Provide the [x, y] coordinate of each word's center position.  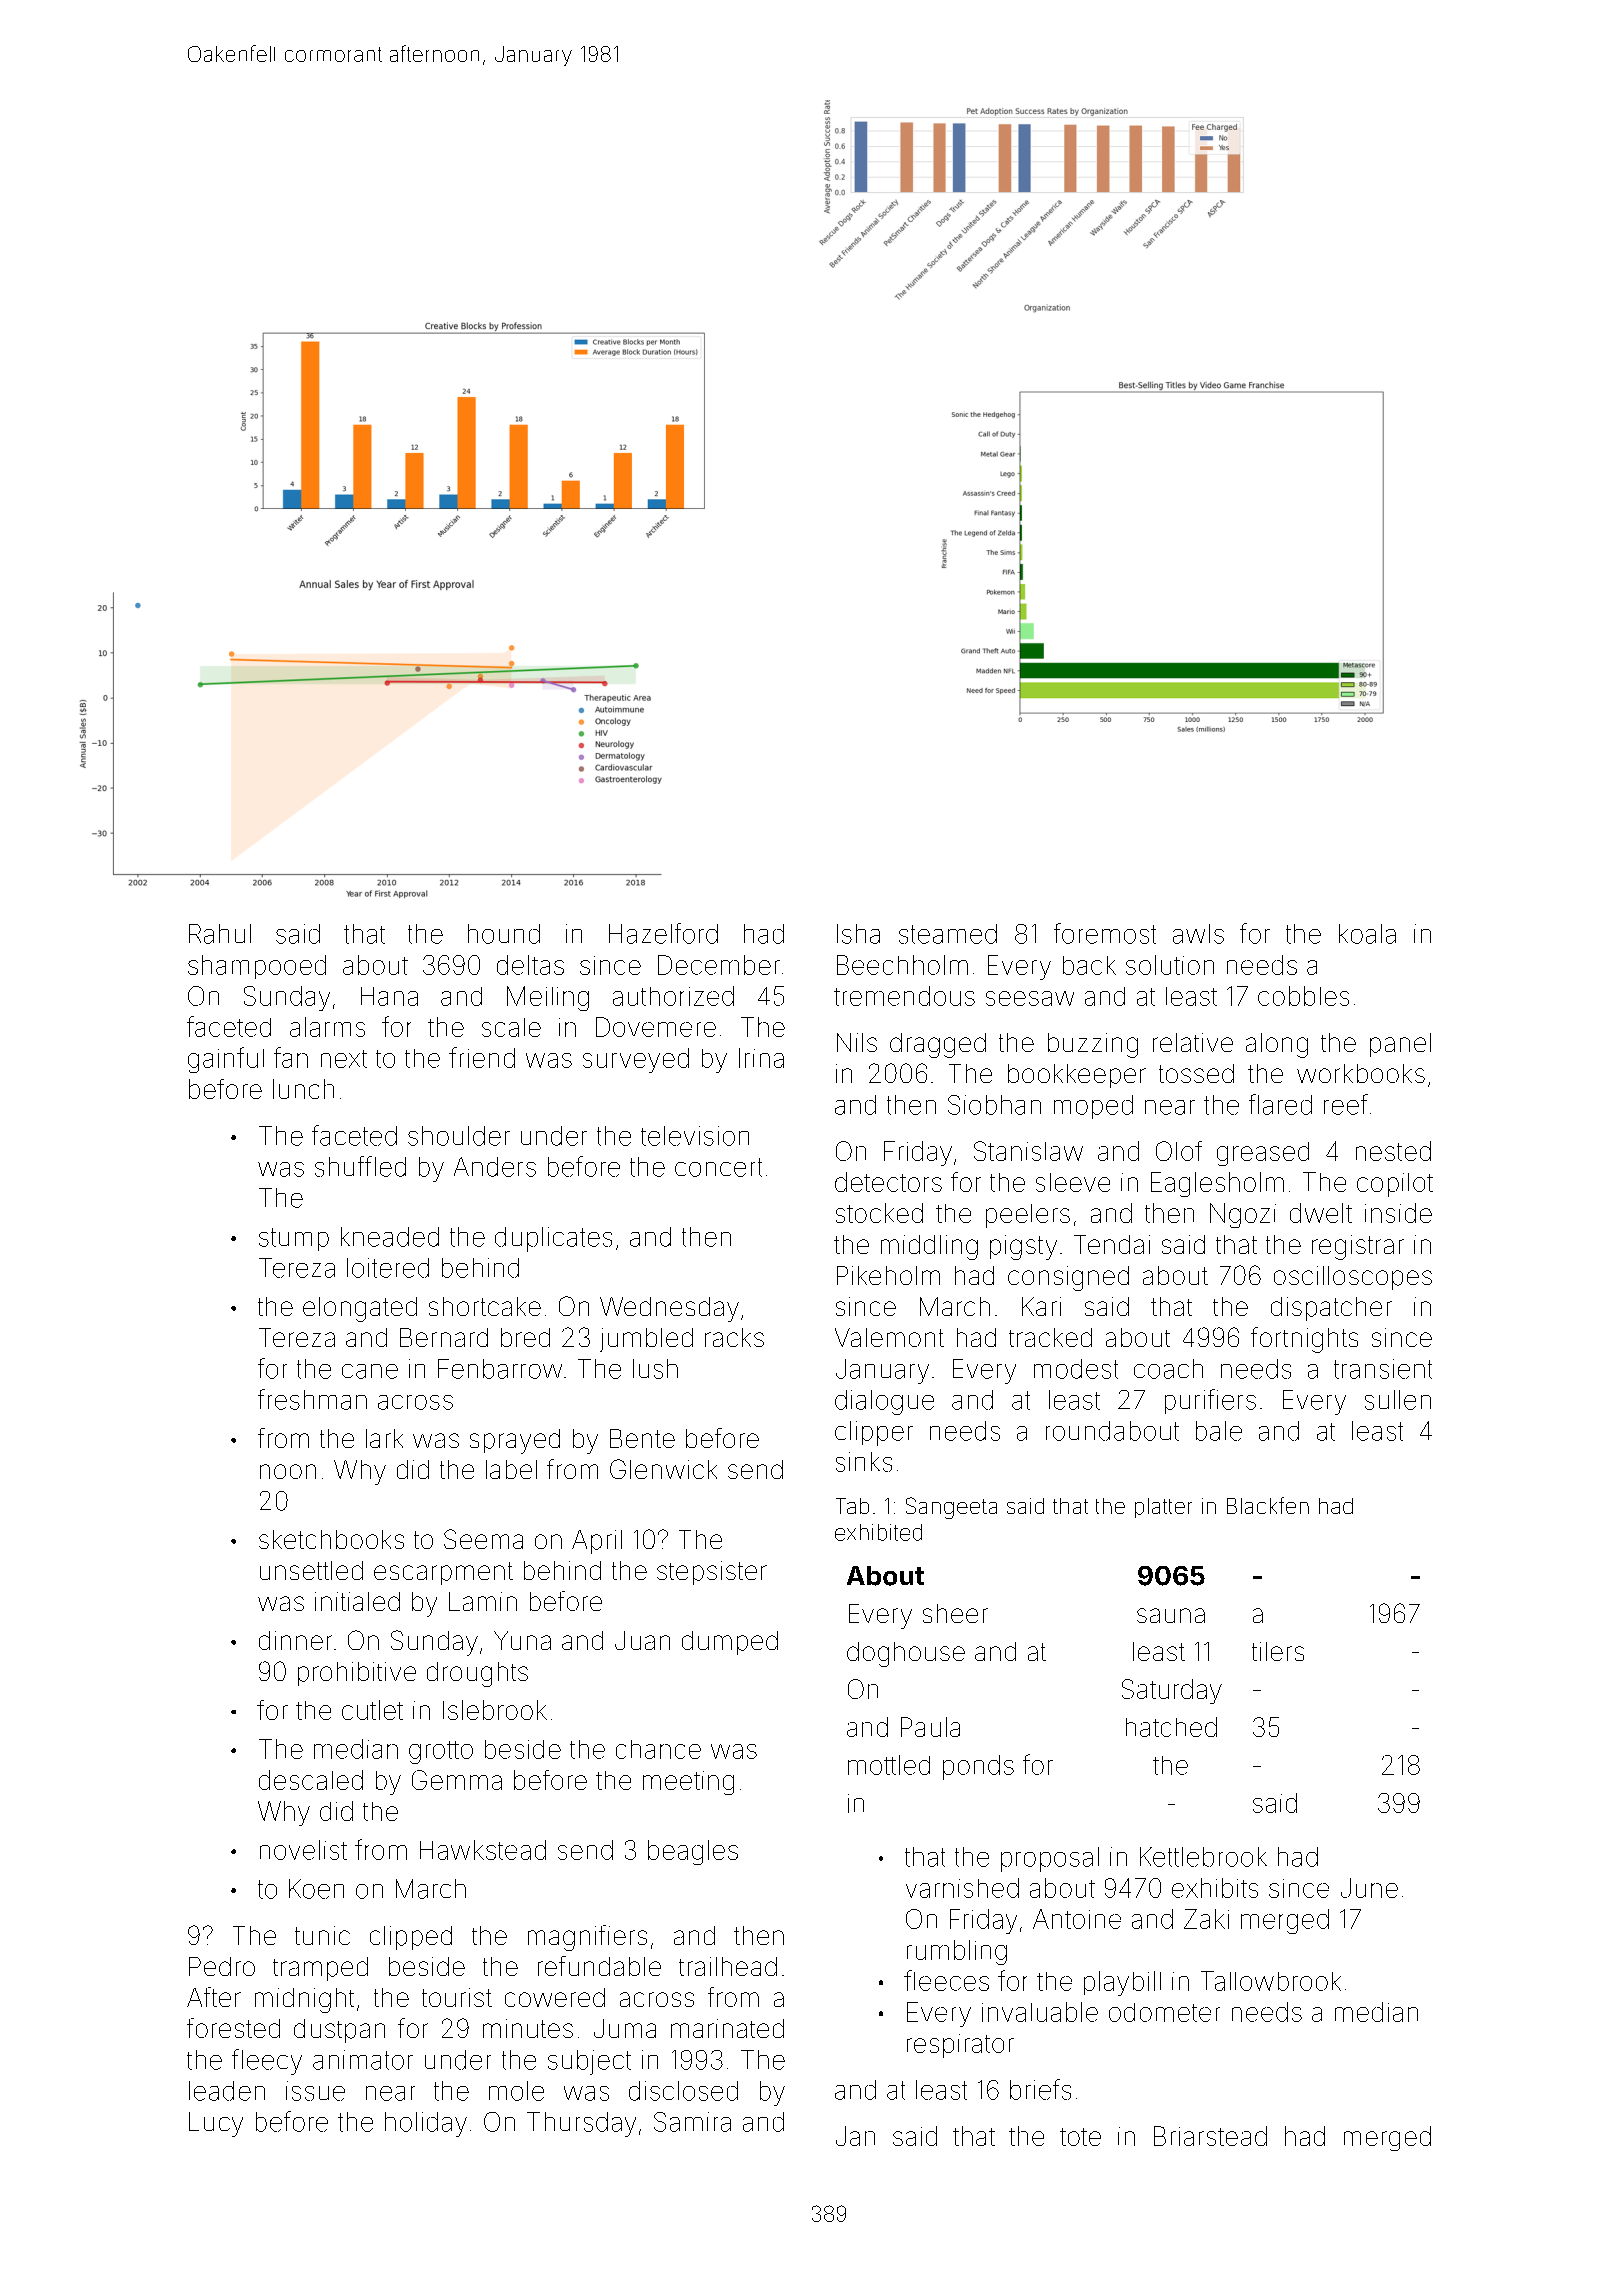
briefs [1040, 2089]
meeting [688, 1783]
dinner [295, 1640]
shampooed [257, 967]
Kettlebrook [1203, 1857]
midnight [304, 2000]
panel [1400, 1045]
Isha [858, 934]
